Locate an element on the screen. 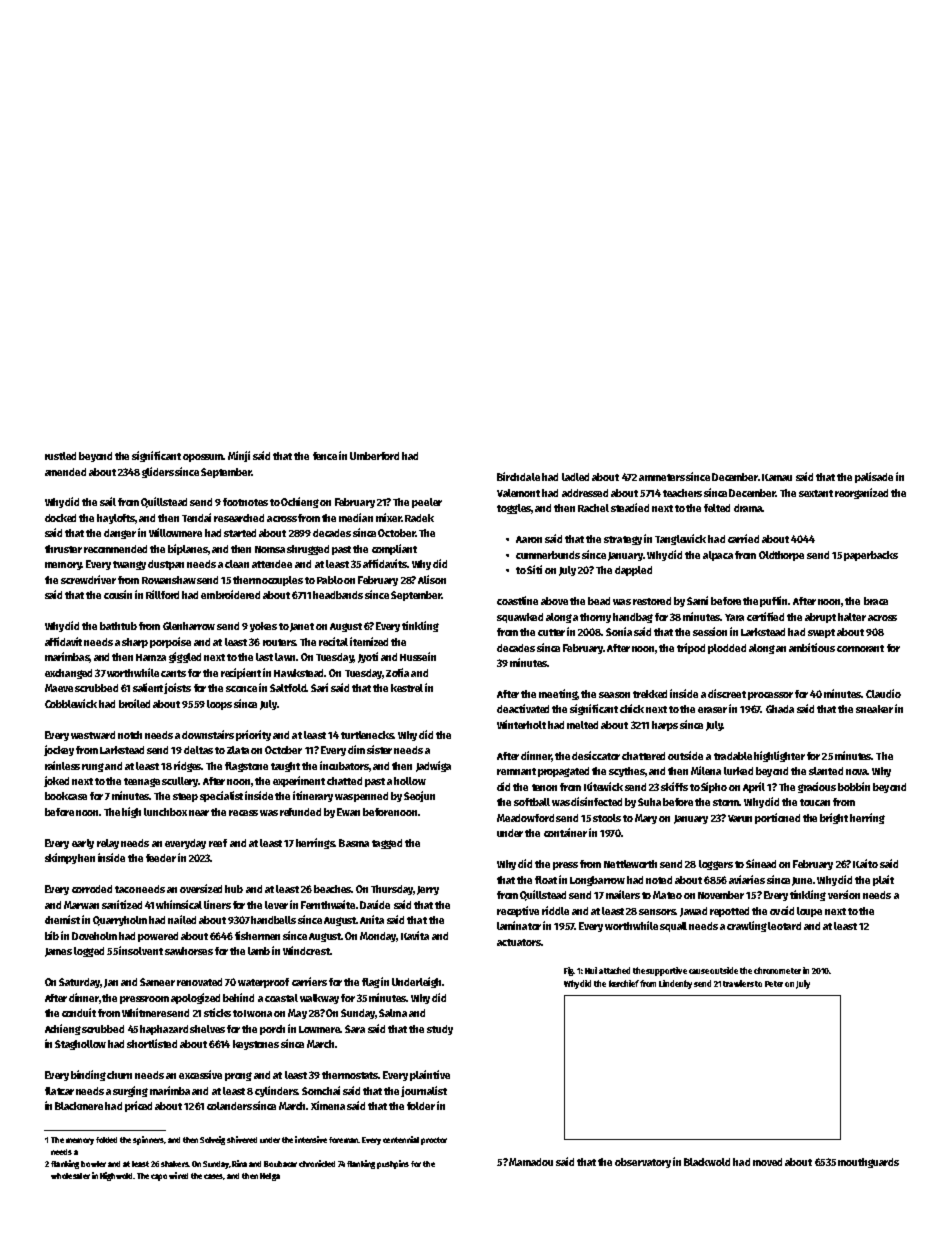 This screenshot has height=1233, width=952. fence is located at coordinates (325, 456).
